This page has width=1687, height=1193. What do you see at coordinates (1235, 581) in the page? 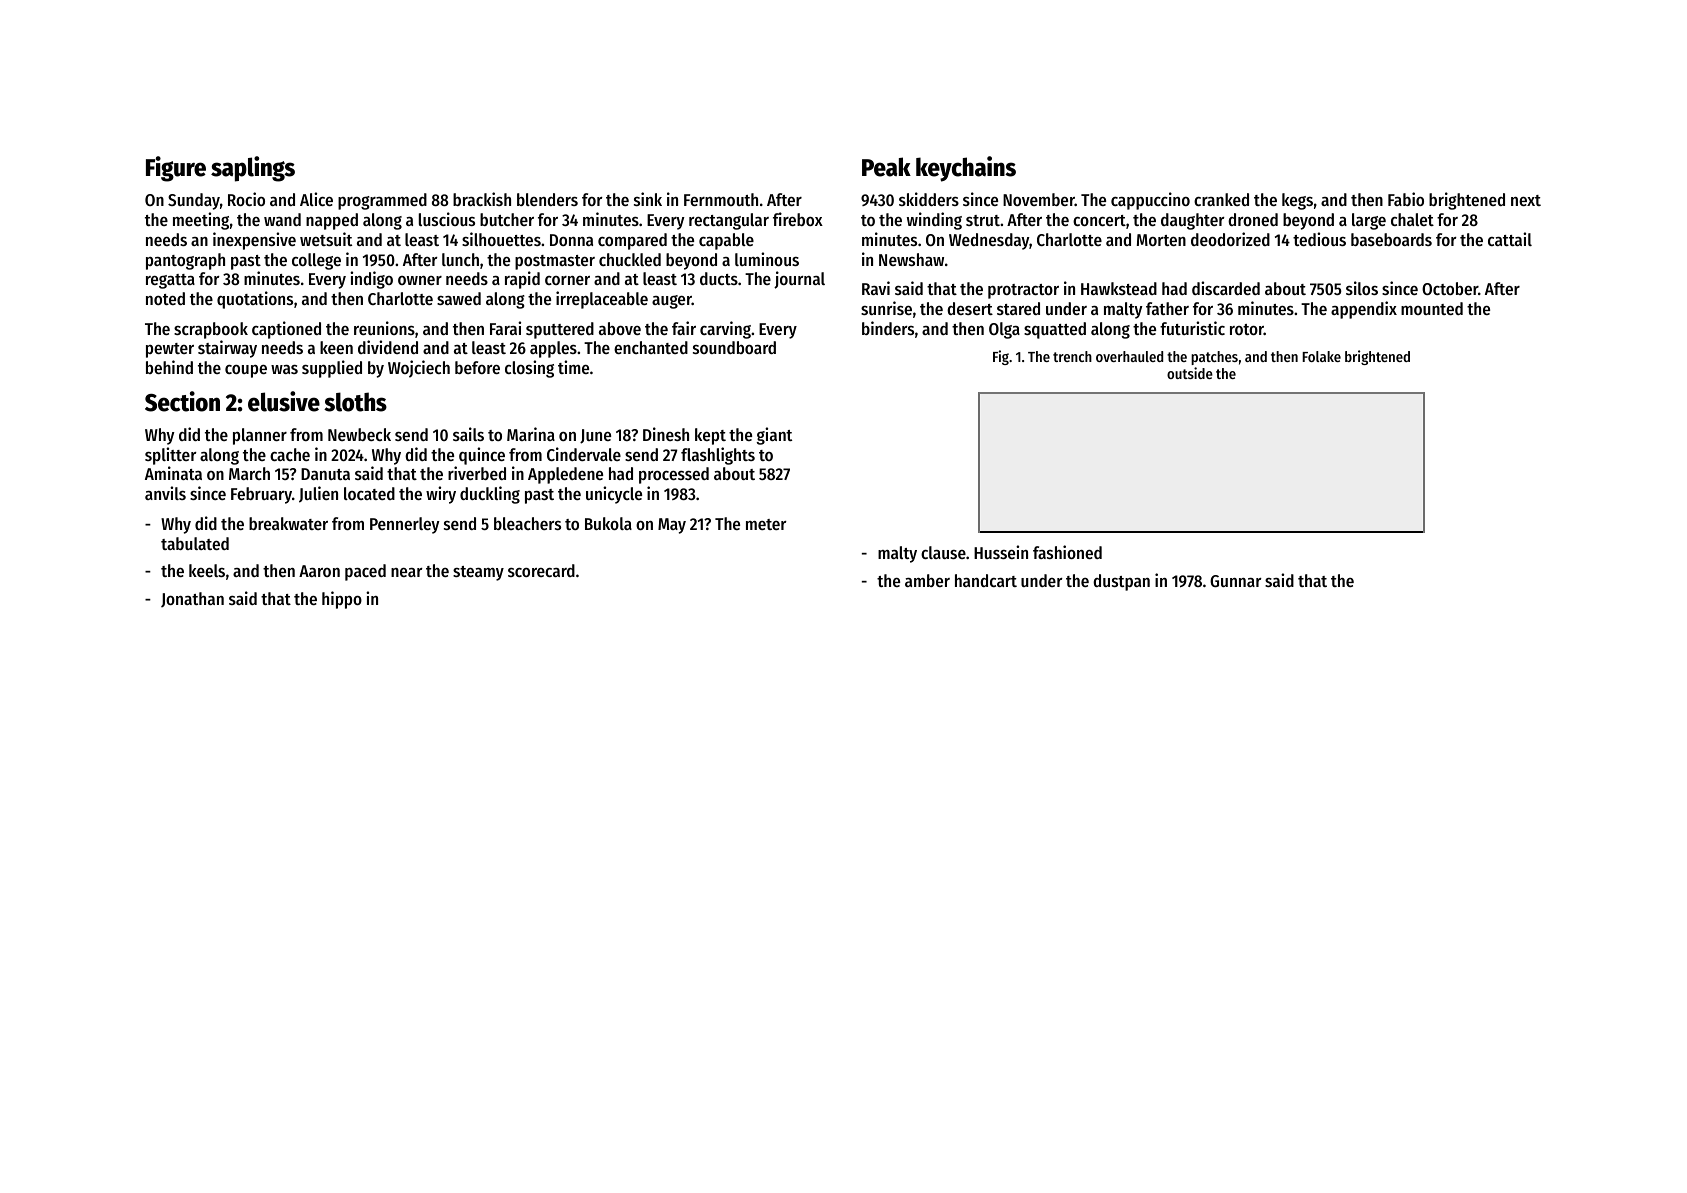
I see `Gunnar` at bounding box center [1235, 581].
